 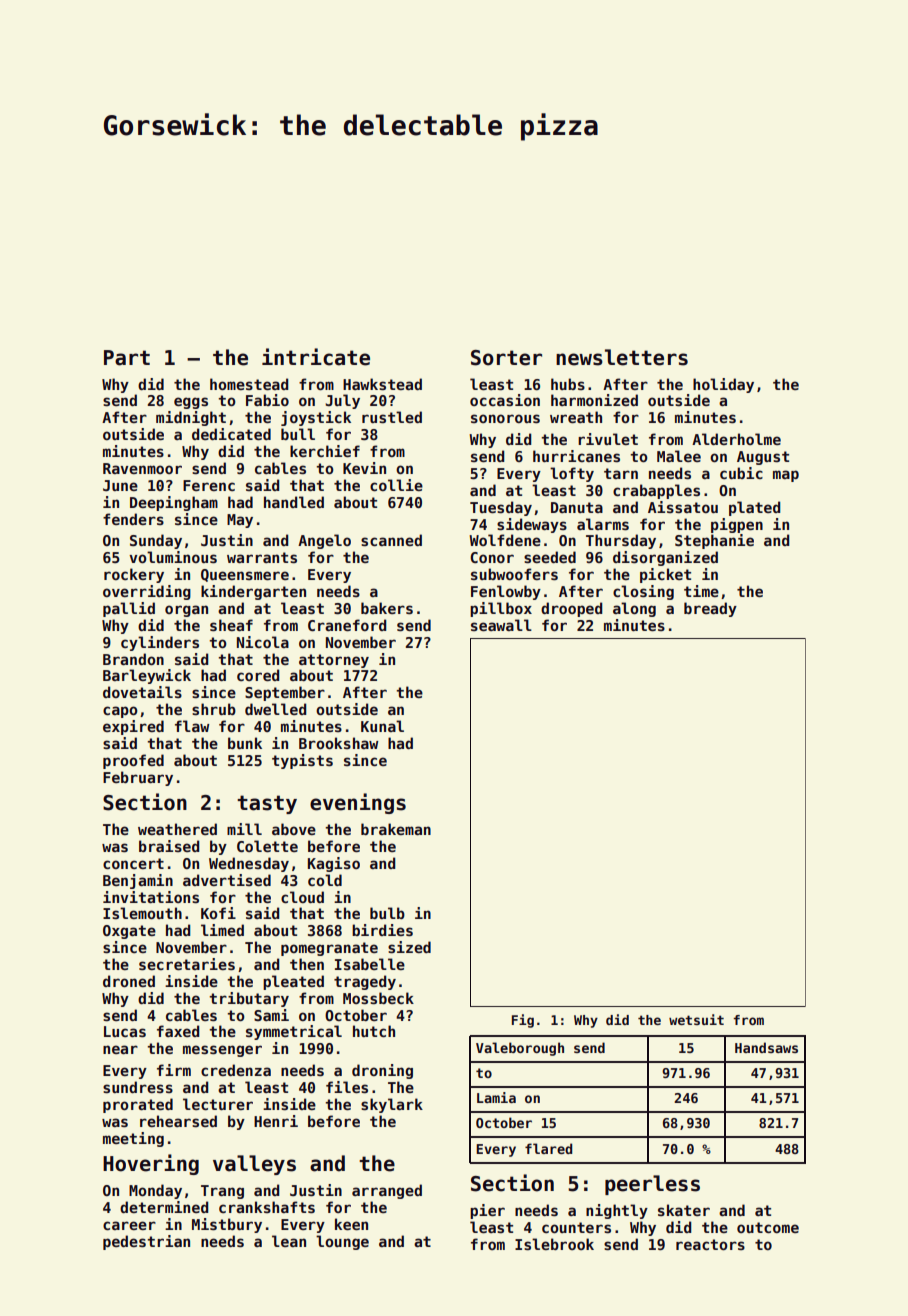 I want to click on outcome, so click(x=768, y=1227).
